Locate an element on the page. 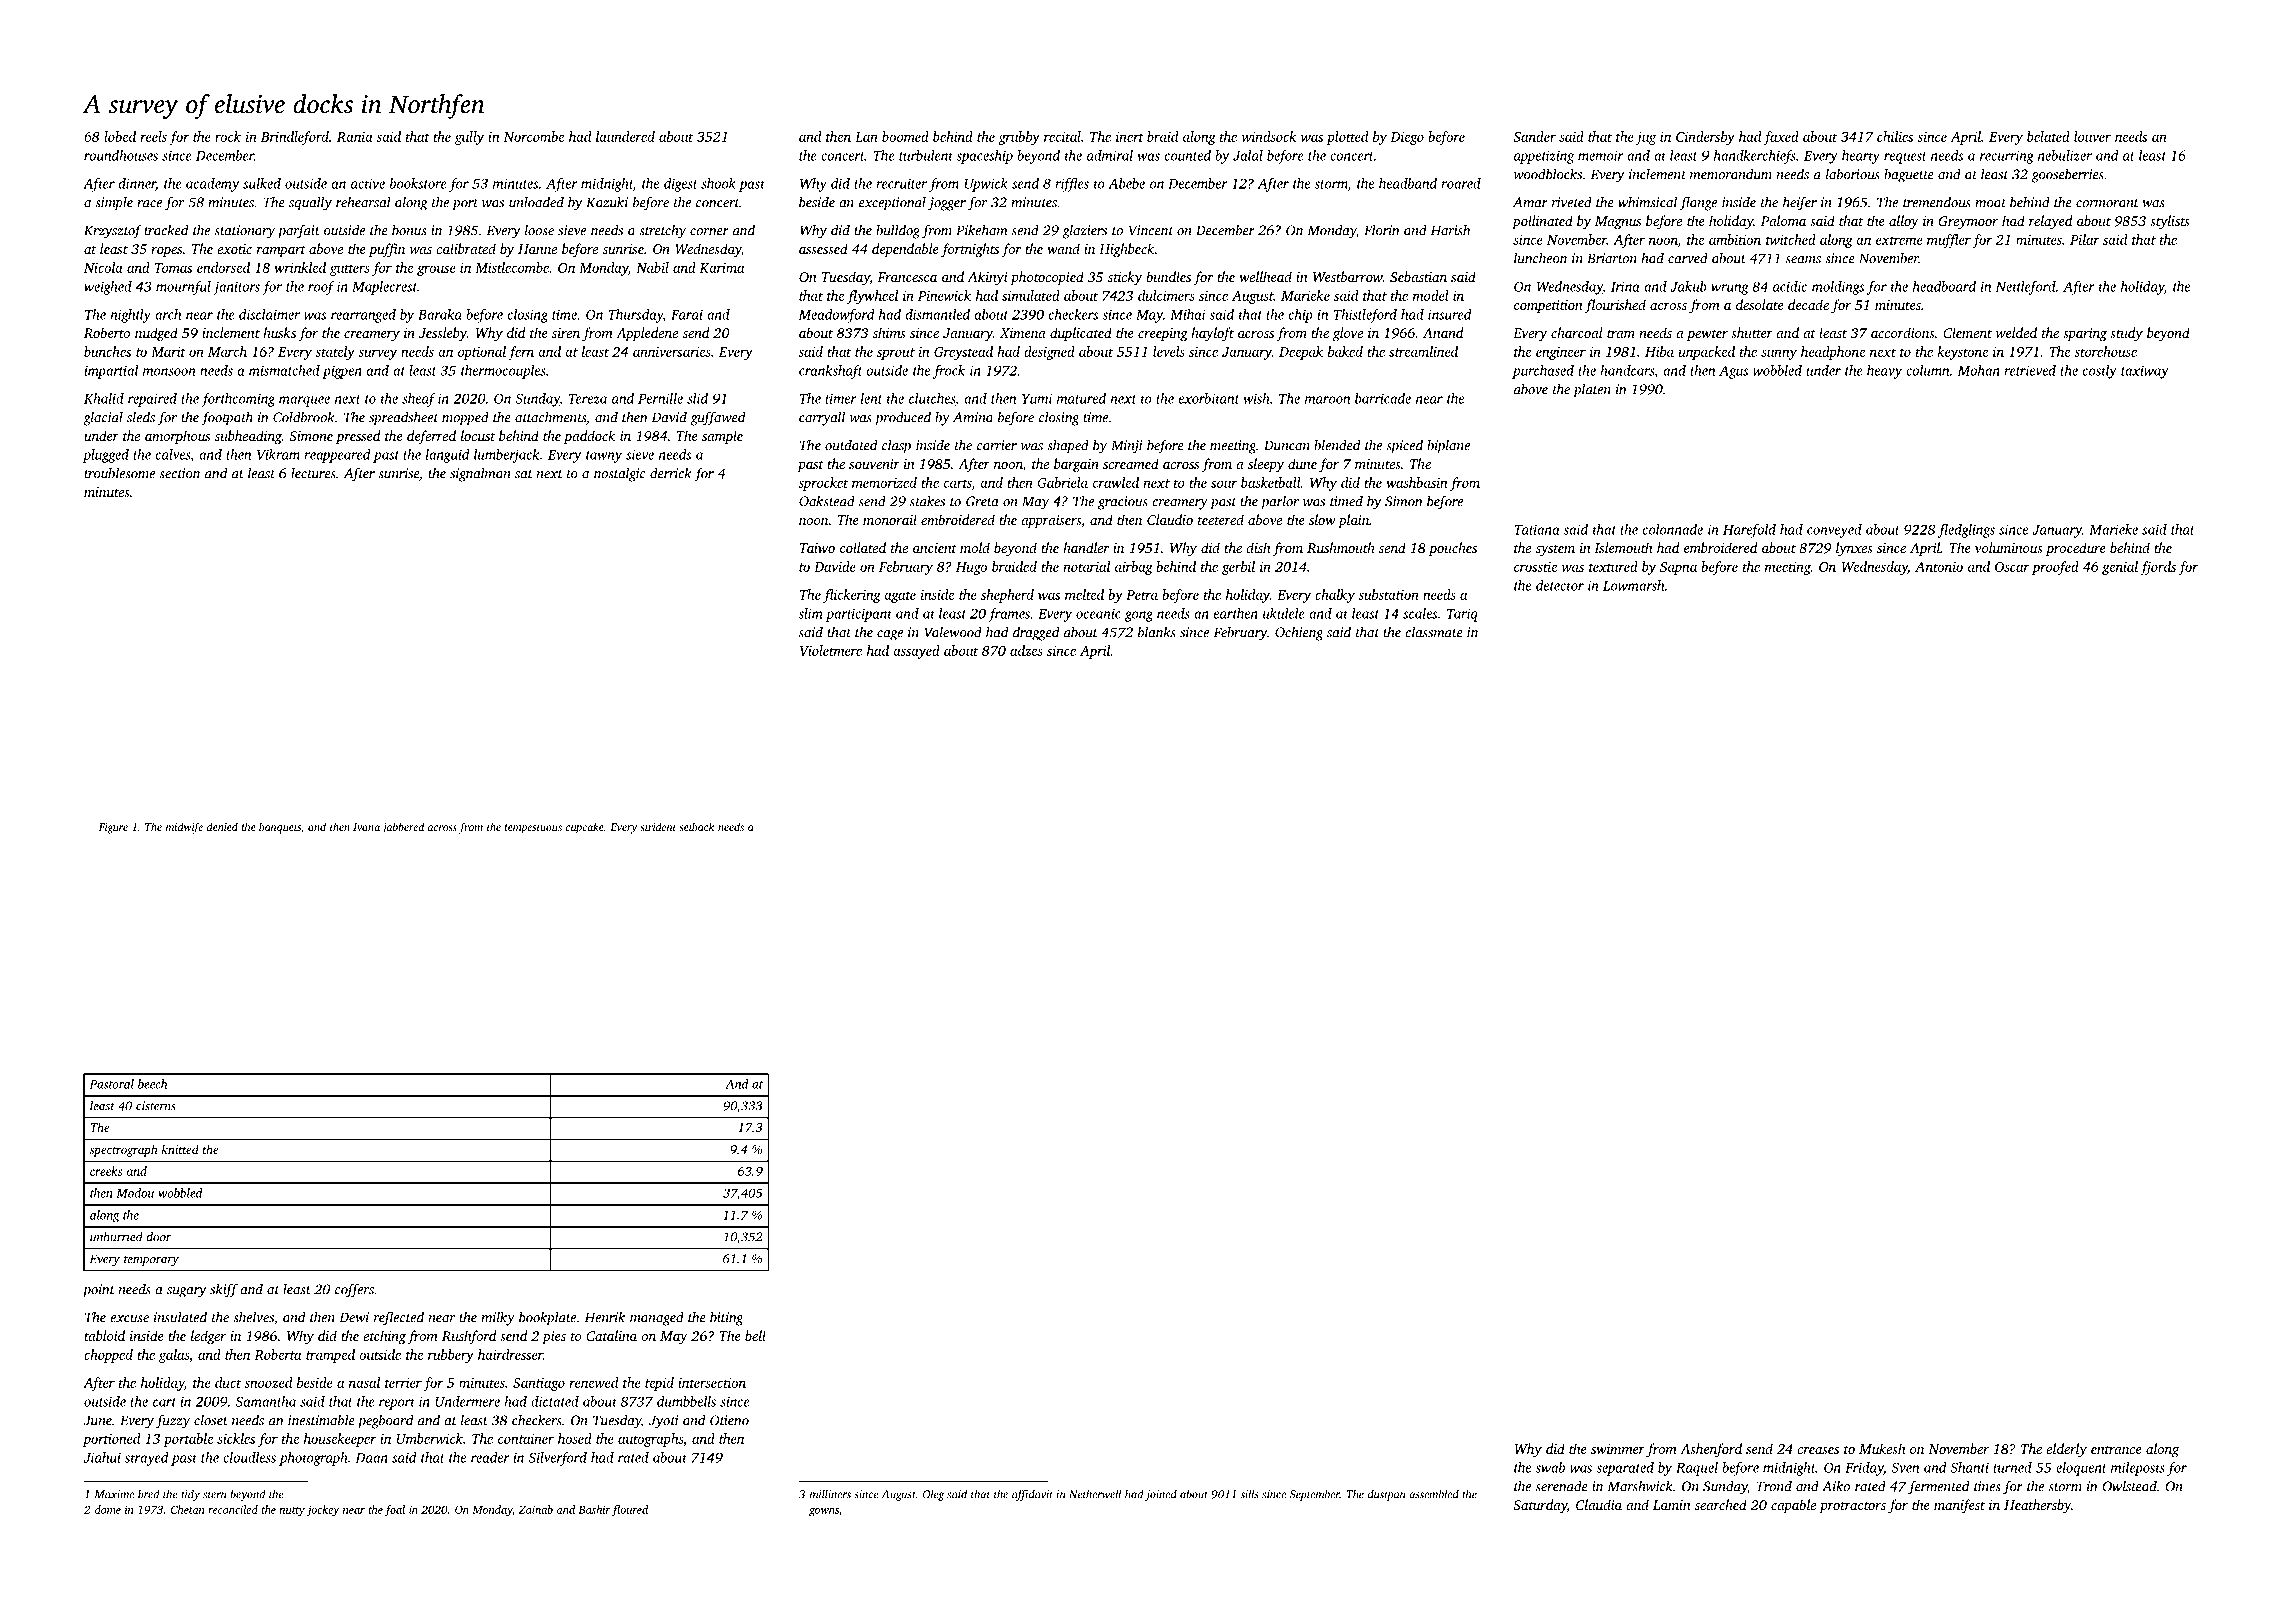  autographs is located at coordinates (650, 1440).
